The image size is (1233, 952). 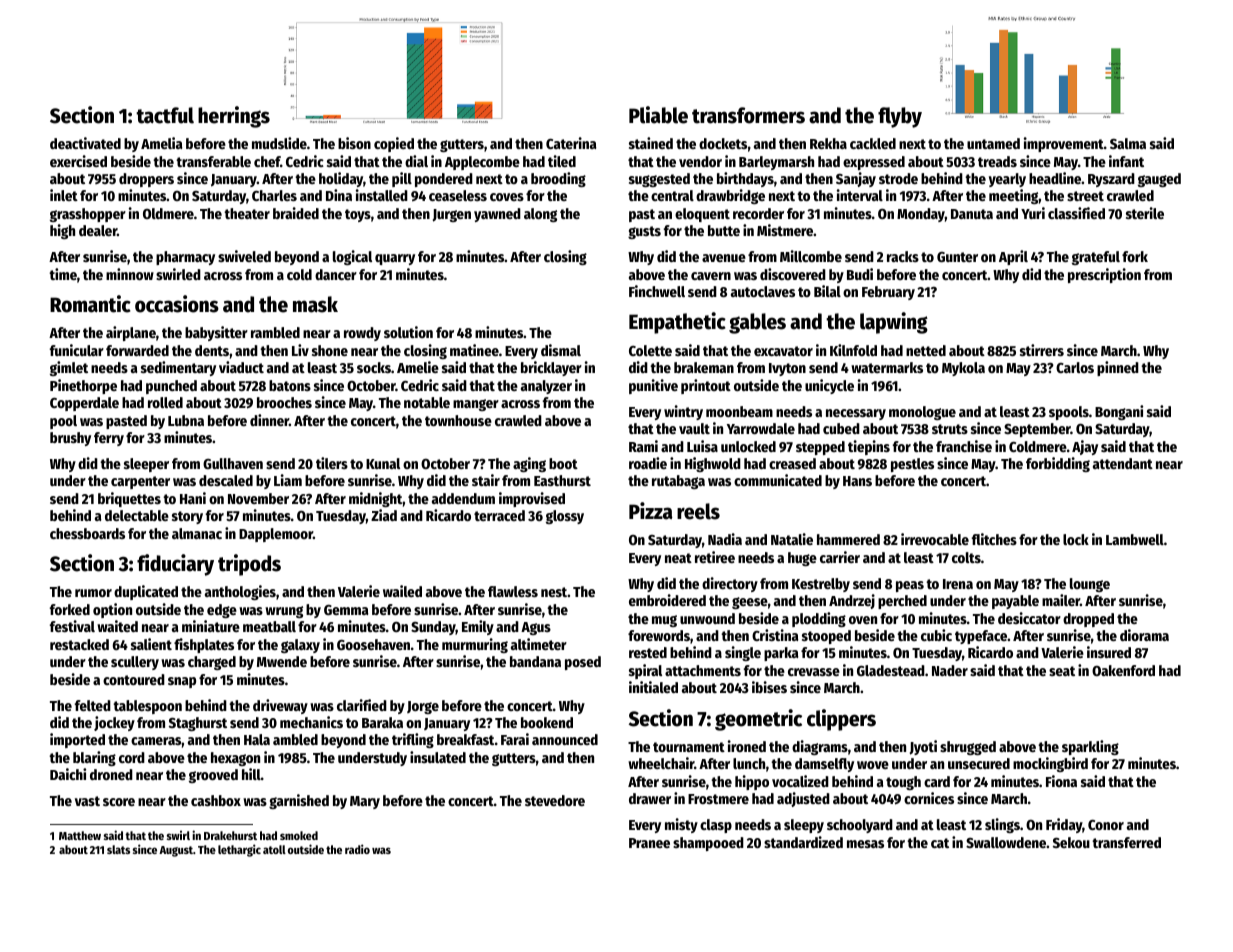 I want to click on lounge, so click(x=1090, y=585).
